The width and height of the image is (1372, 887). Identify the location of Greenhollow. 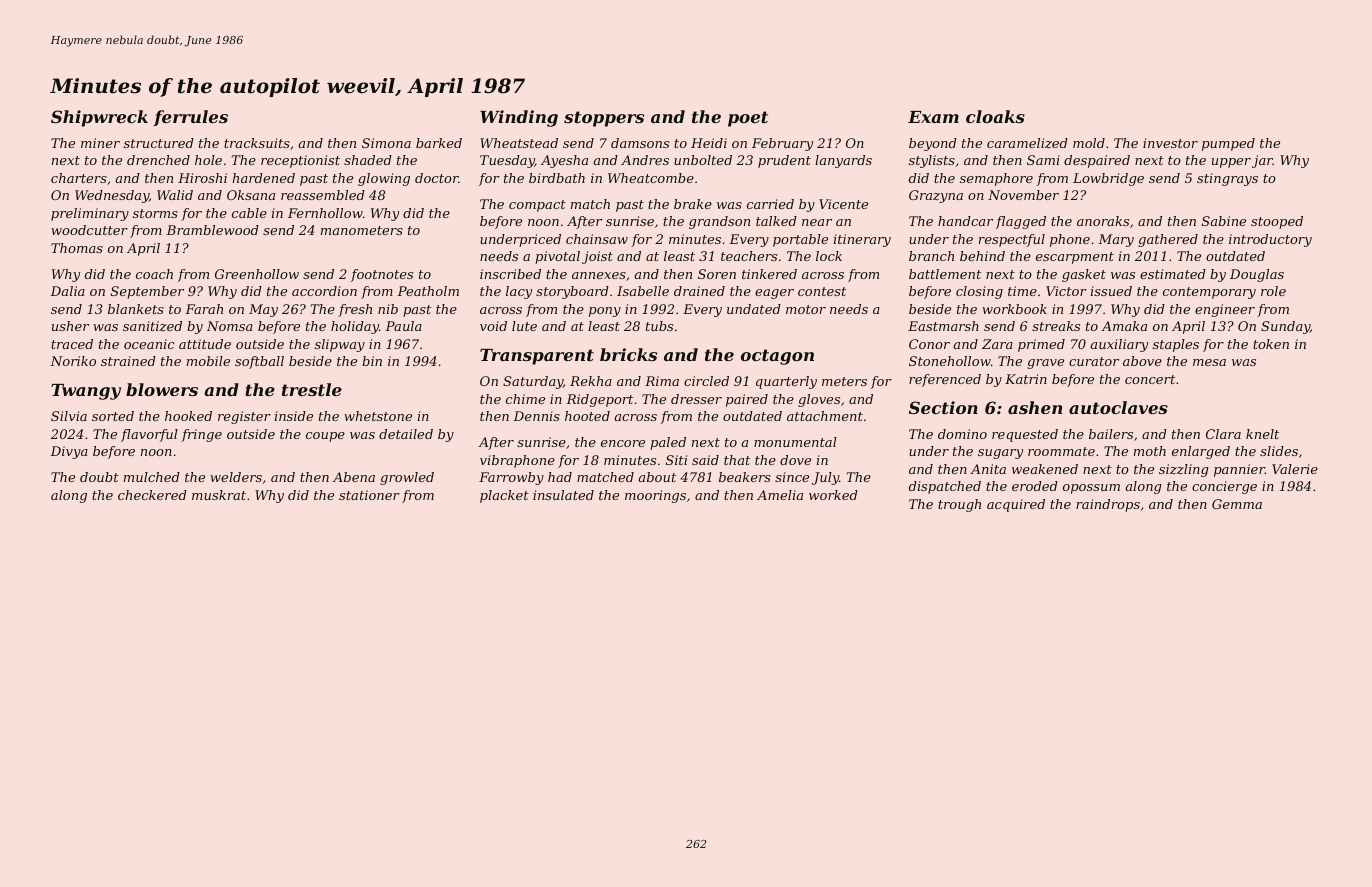
(257, 274).
